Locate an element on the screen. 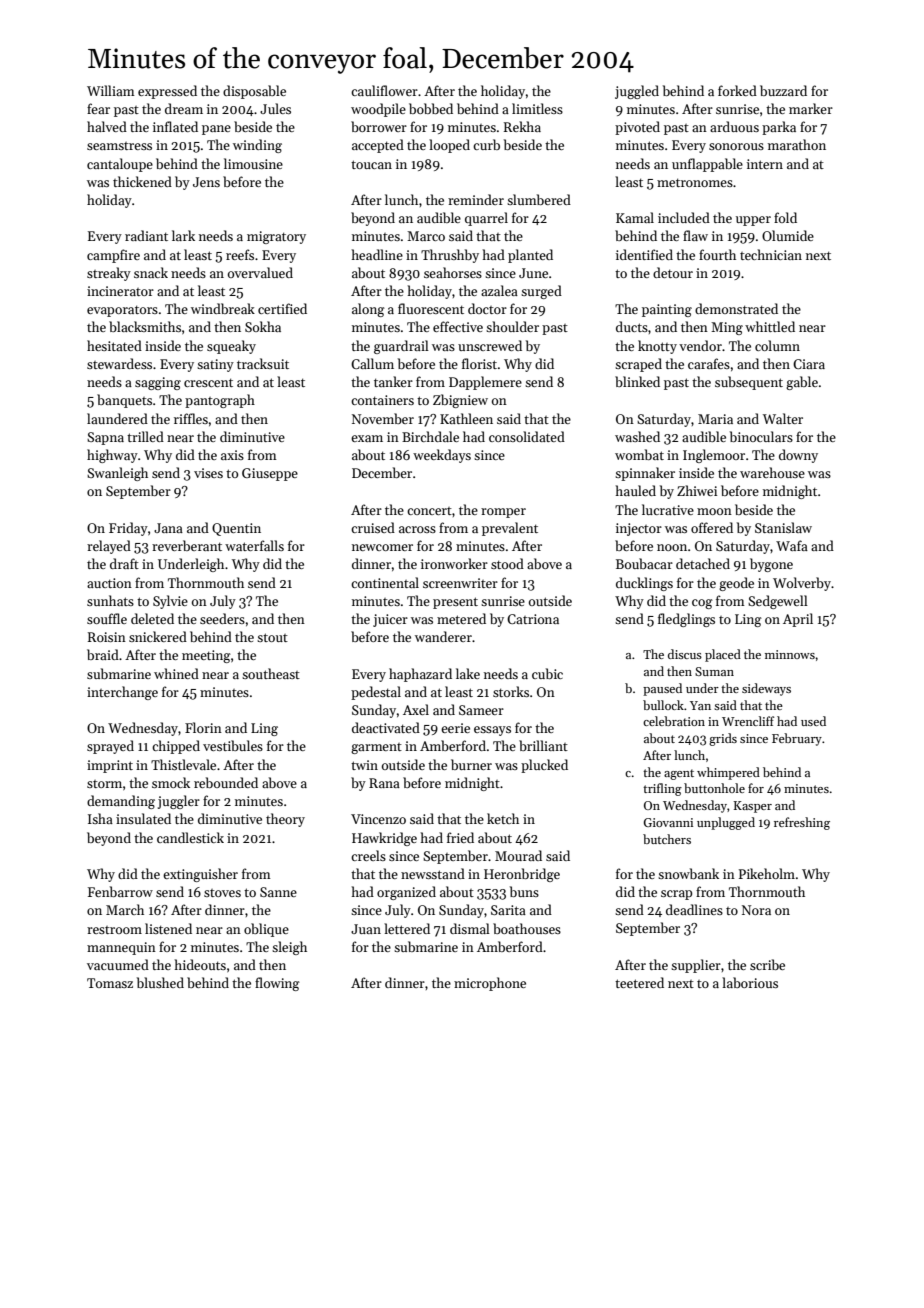 The height and width of the screenshot is (1308, 924). exam is located at coordinates (367, 438).
